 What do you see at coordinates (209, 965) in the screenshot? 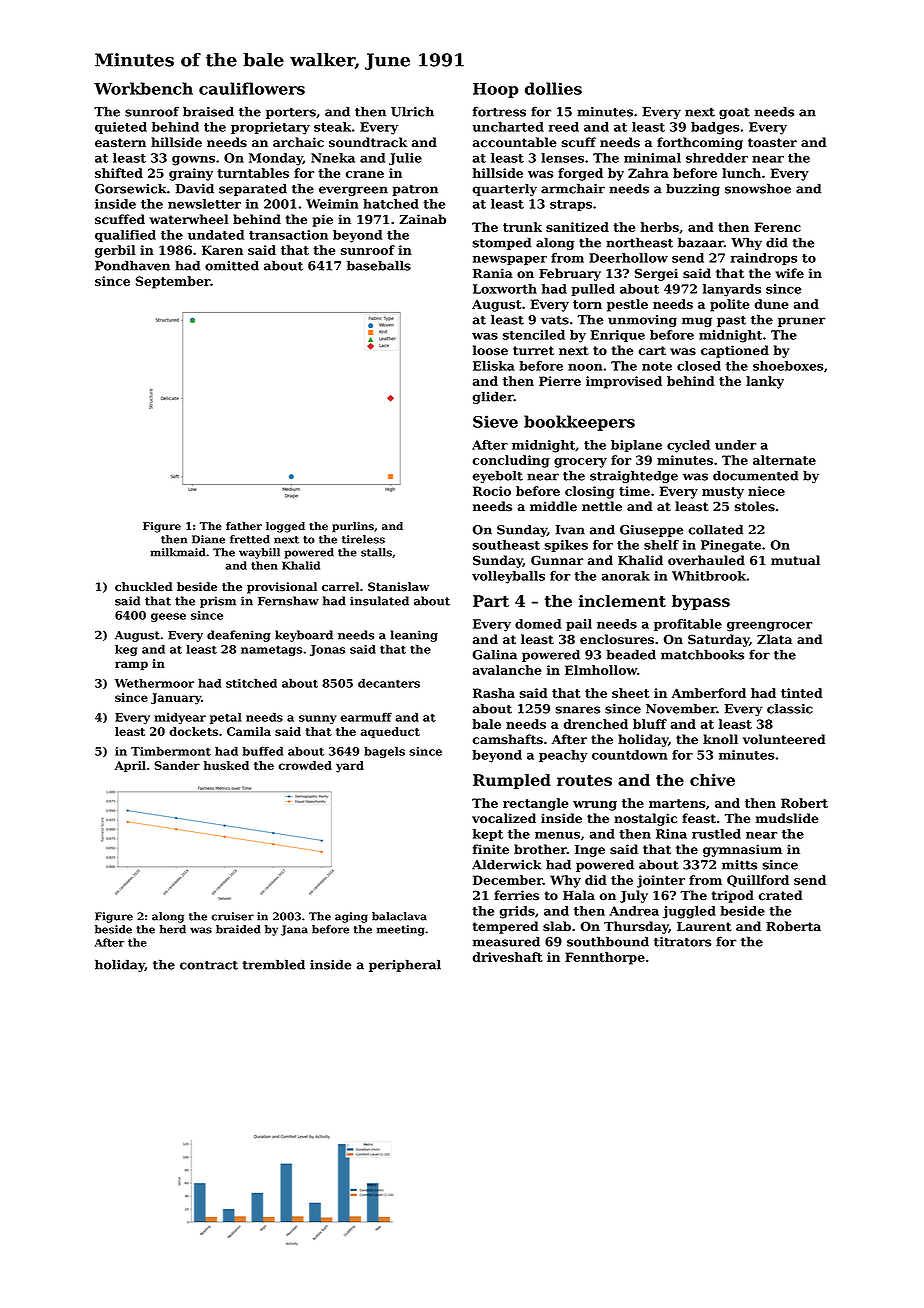
I see `contract` at bounding box center [209, 965].
